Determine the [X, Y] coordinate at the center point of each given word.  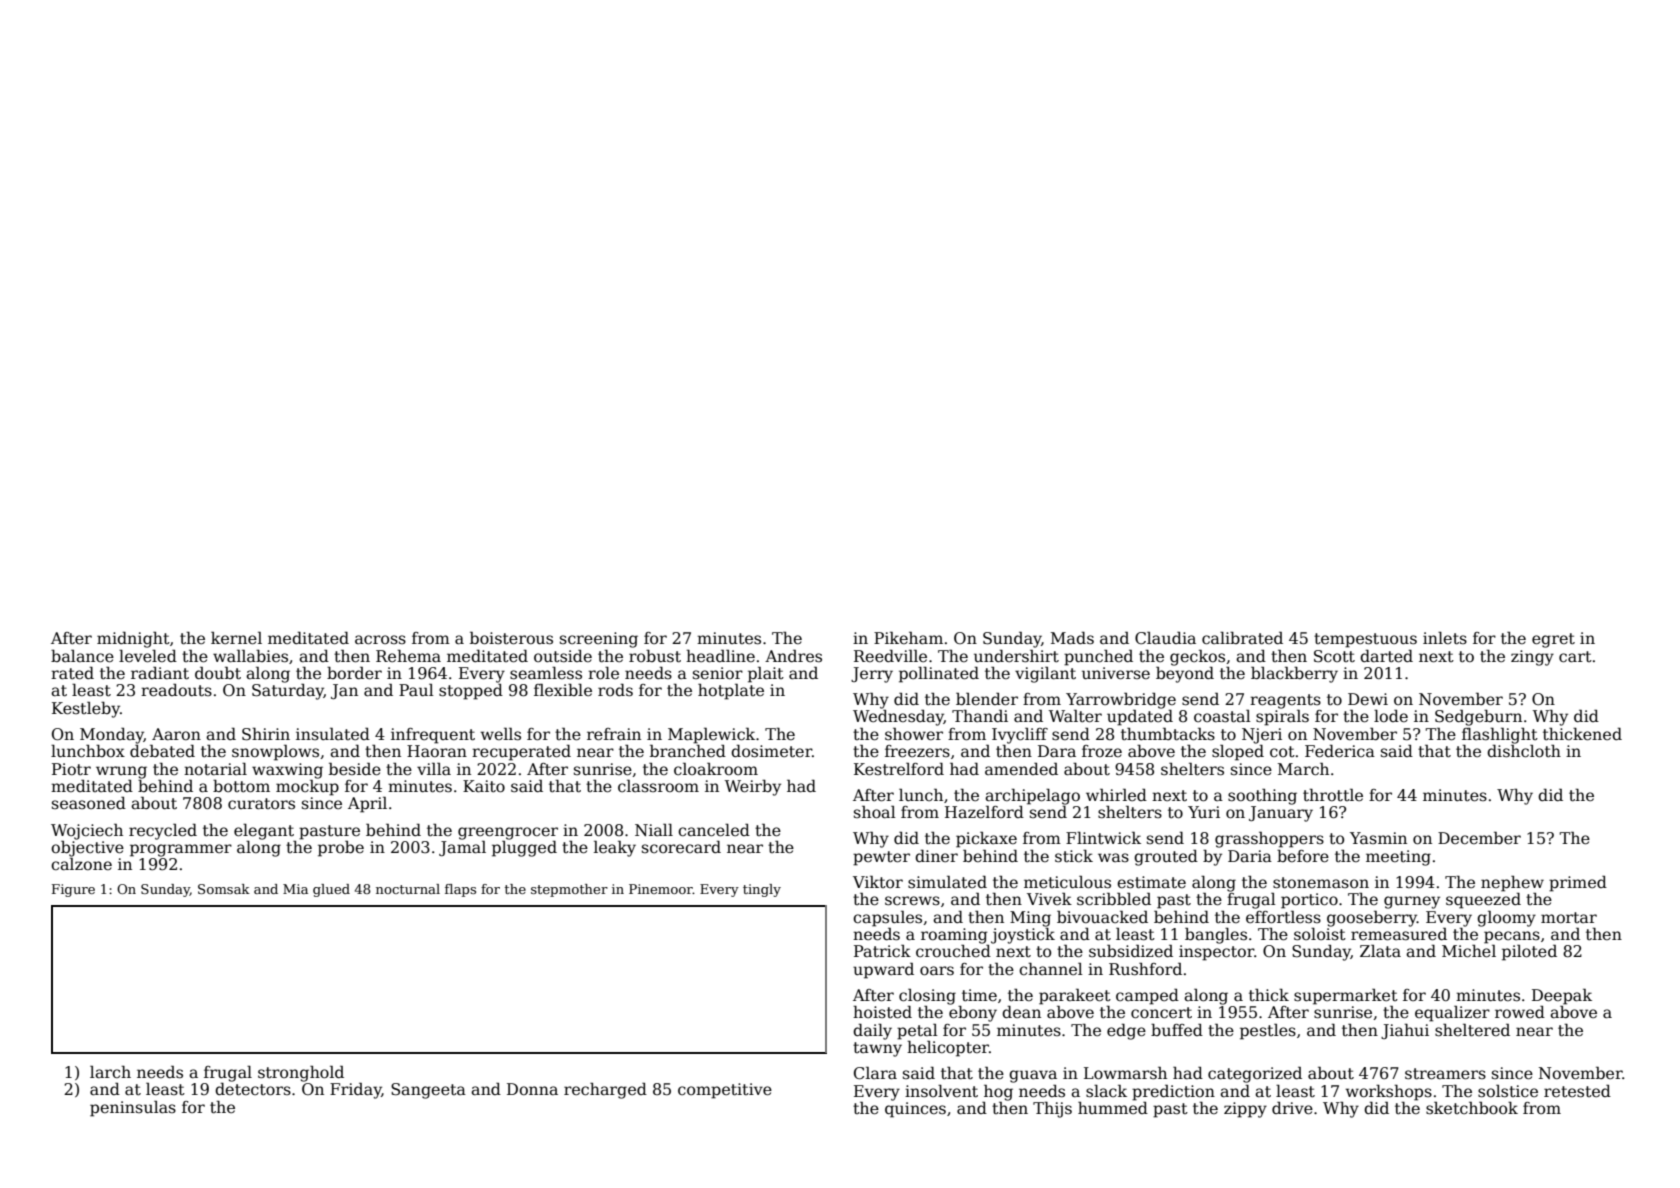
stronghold [301, 1073]
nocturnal [408, 889]
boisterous [511, 638]
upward [883, 970]
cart [1575, 657]
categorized [1255, 1074]
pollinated [939, 675]
